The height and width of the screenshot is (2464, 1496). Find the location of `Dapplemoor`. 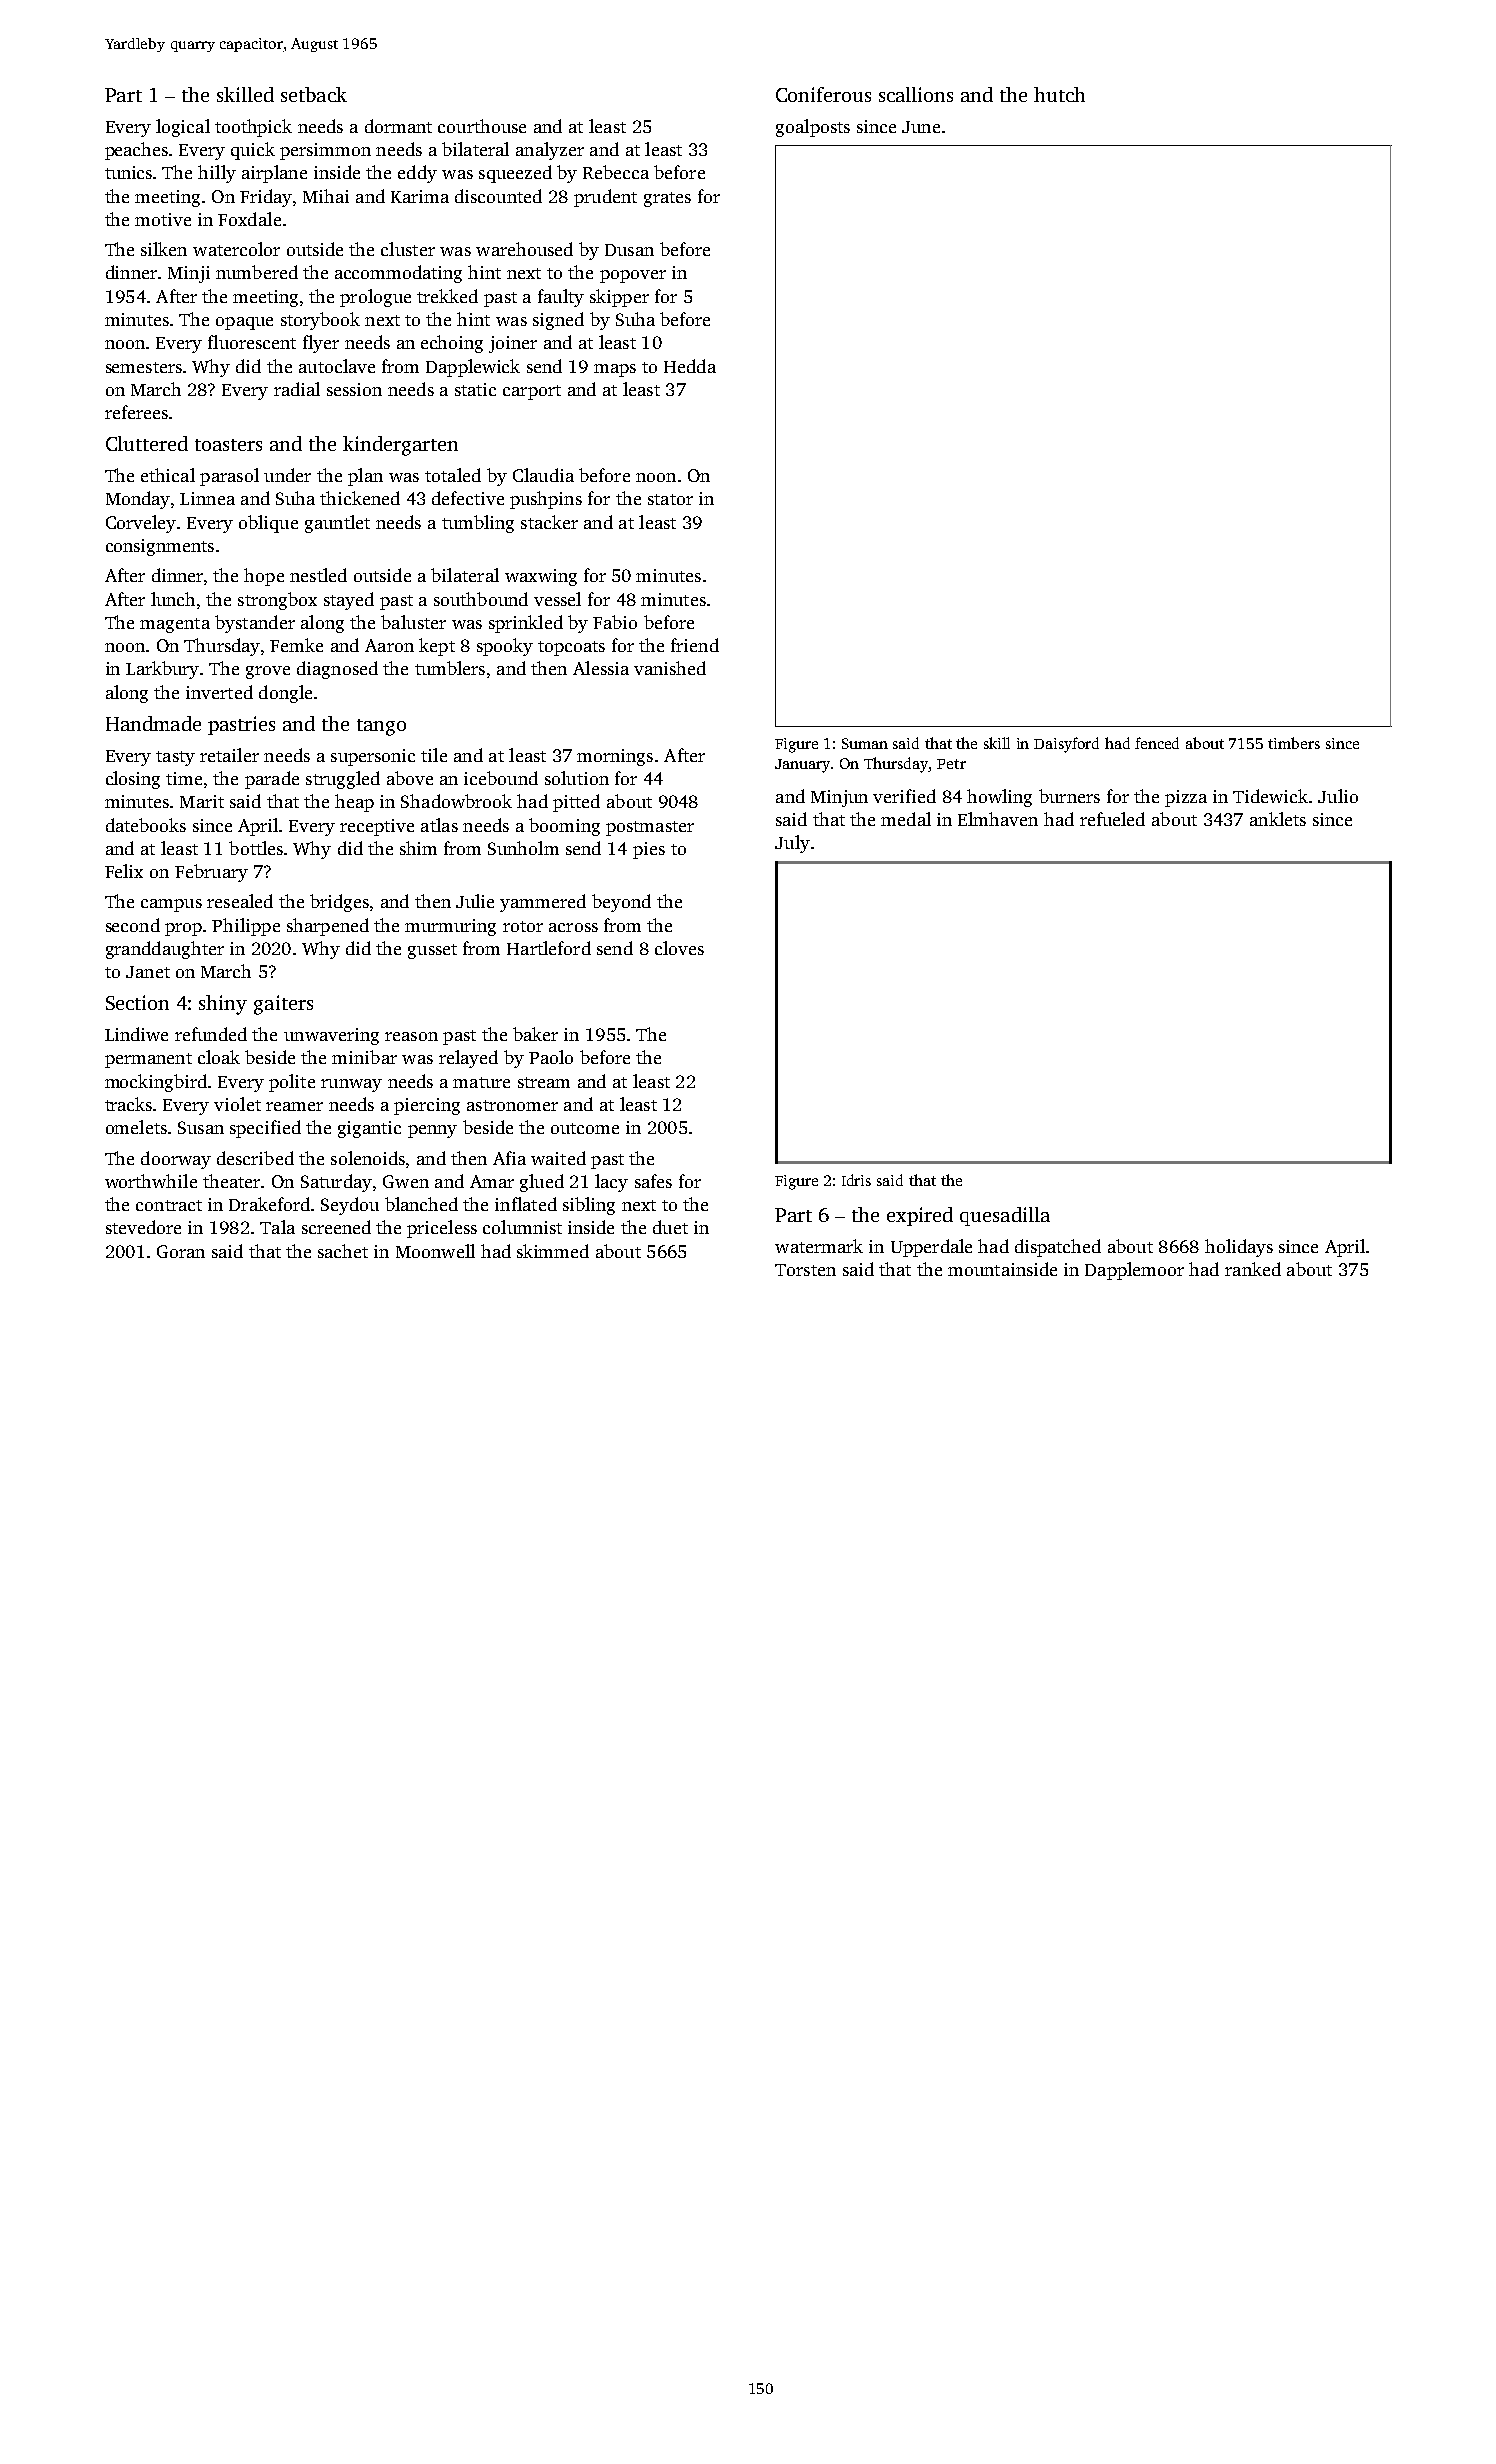

Dapplemoor is located at coordinates (1134, 1271).
